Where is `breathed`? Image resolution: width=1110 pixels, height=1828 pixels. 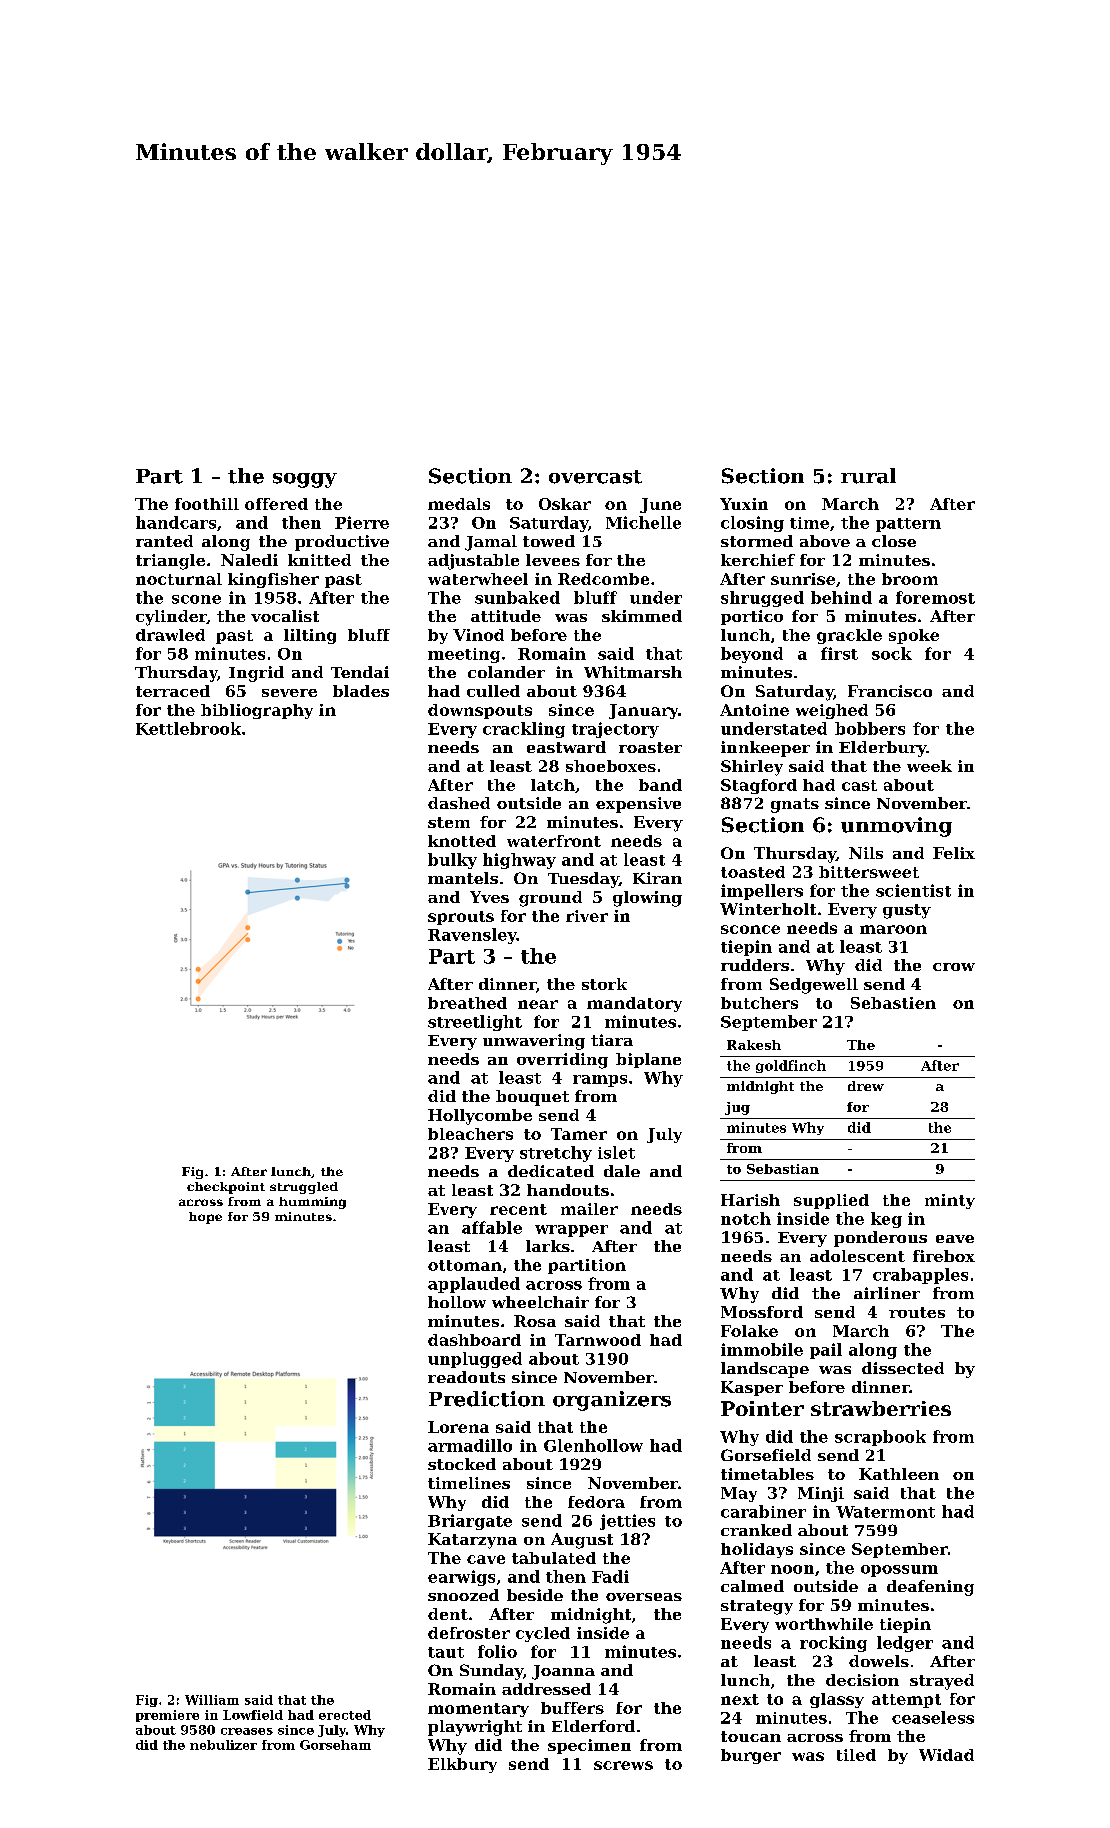 breathed is located at coordinates (467, 1003).
